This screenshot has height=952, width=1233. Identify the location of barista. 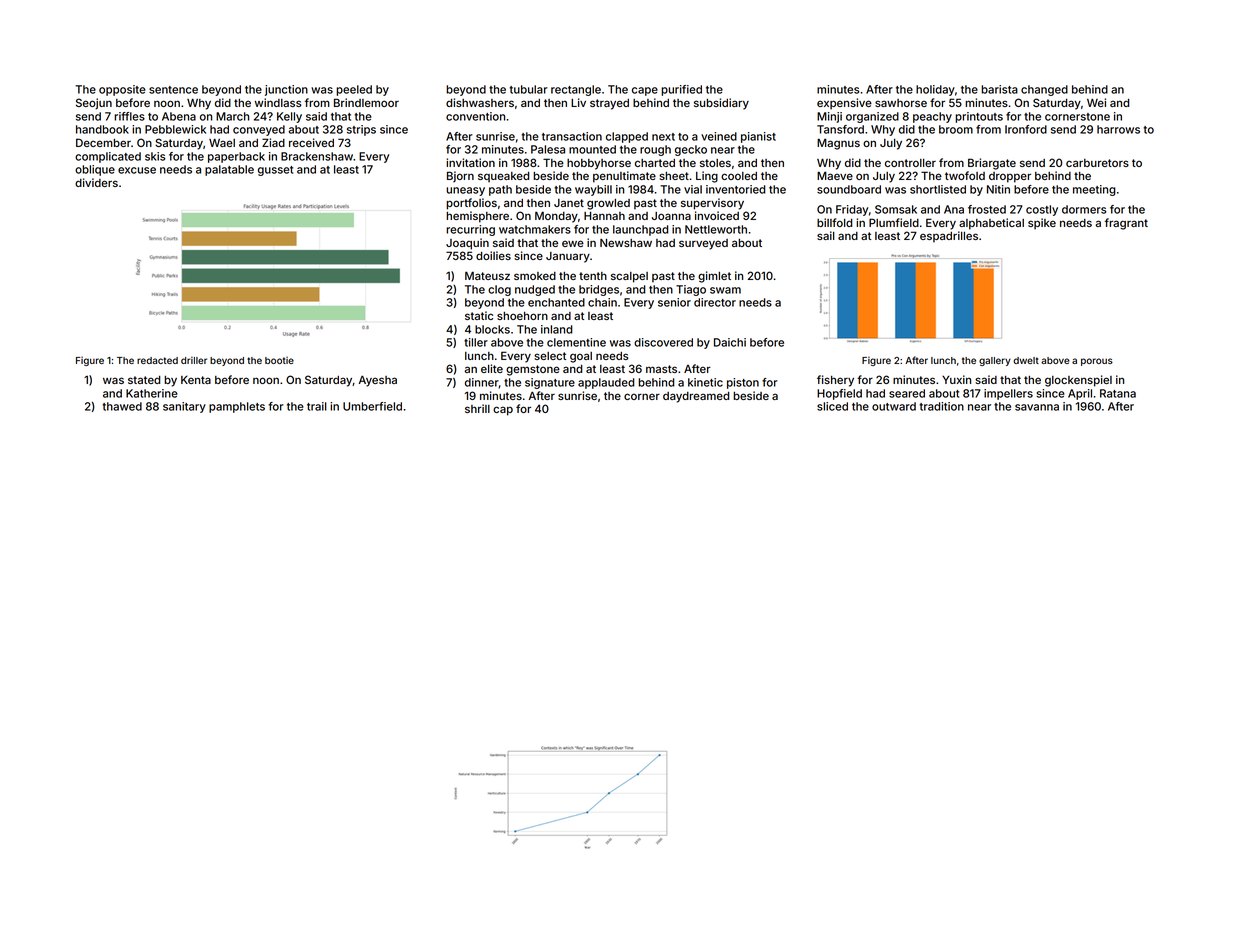
(999, 89).
